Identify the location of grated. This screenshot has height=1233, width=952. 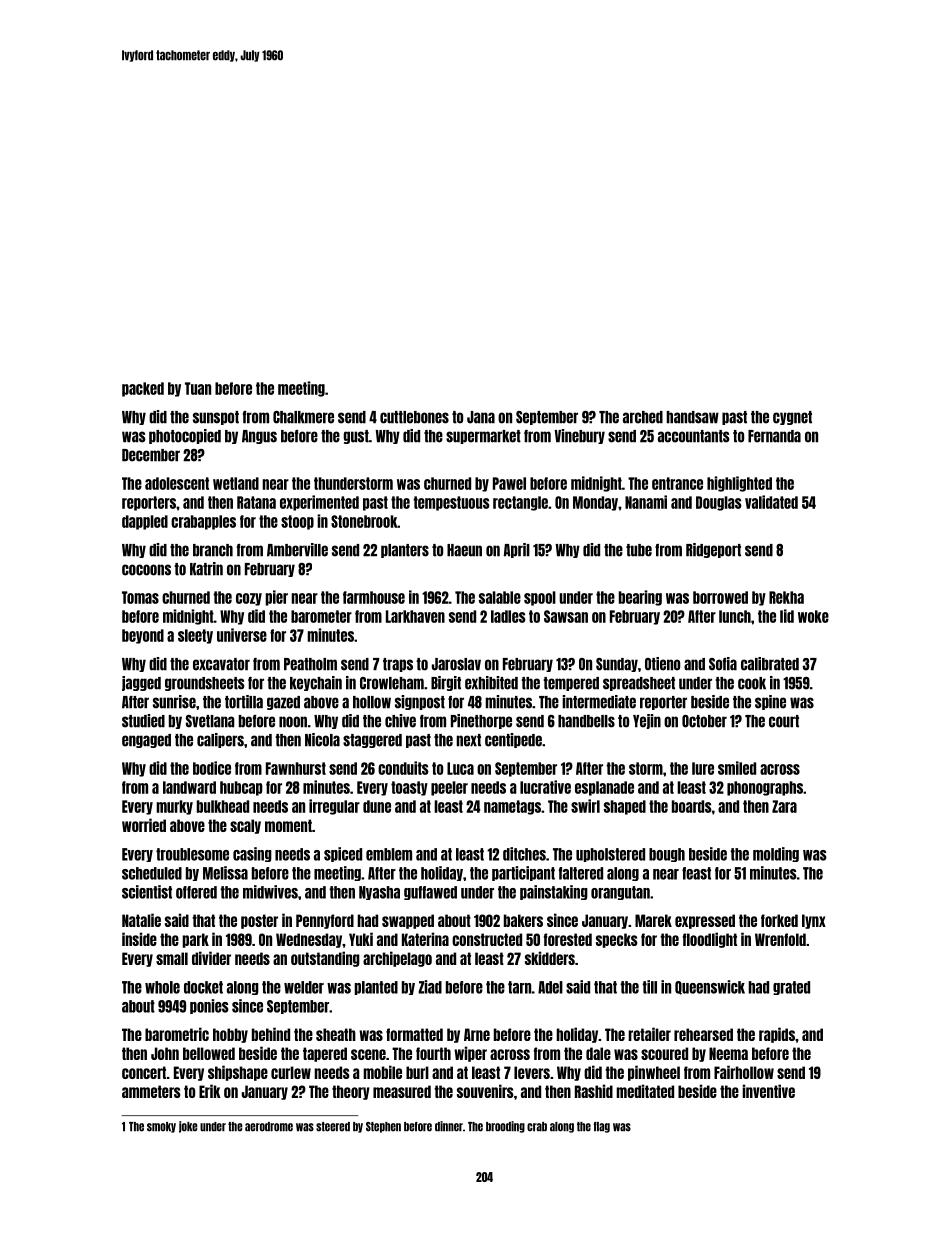
(791, 988).
